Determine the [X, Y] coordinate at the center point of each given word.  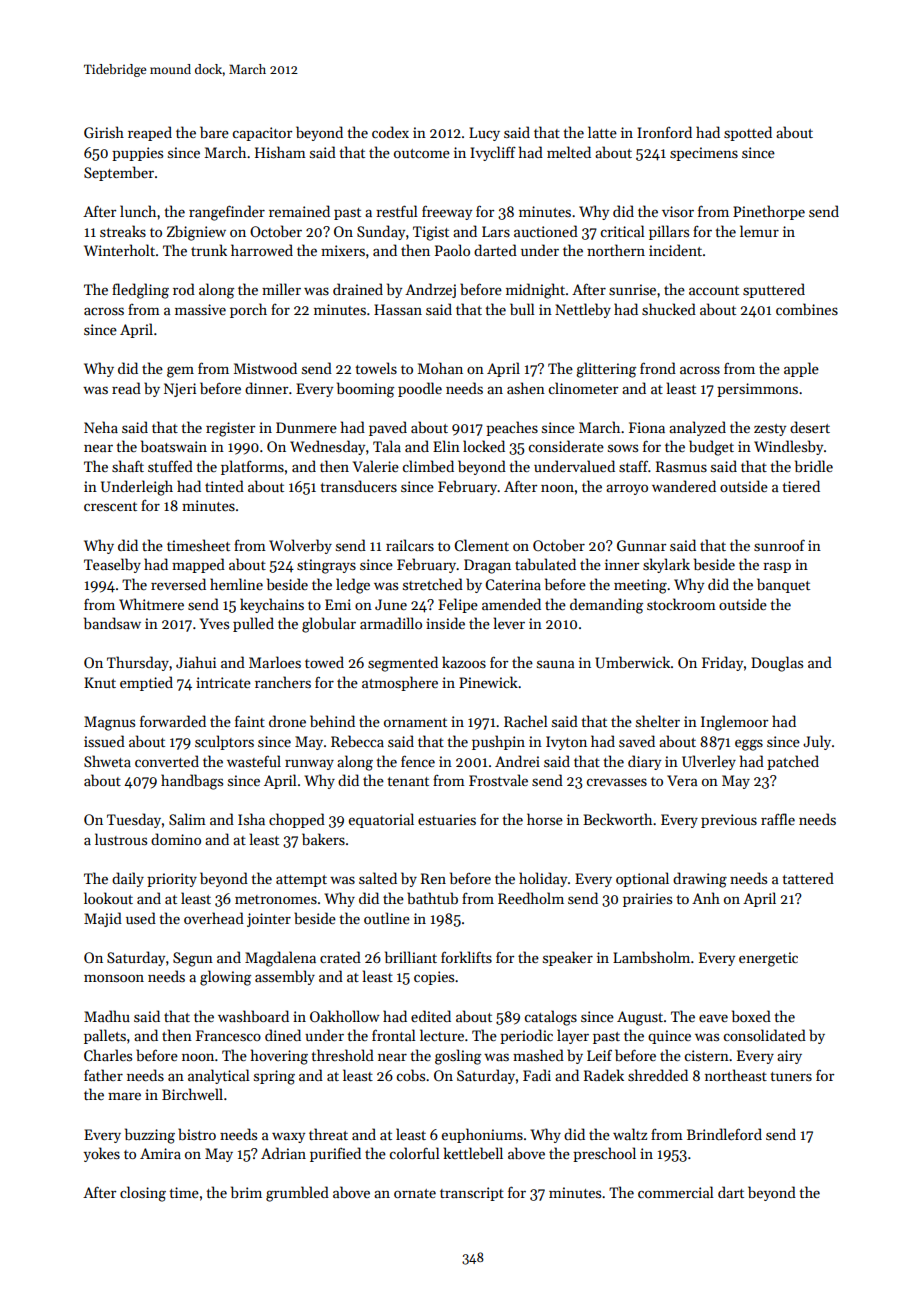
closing [143, 1194]
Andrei [517, 761]
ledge [353, 586]
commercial [676, 1192]
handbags [192, 782]
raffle [778, 819]
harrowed [262, 250]
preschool [604, 1154]
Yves [214, 623]
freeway [447, 212]
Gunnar [641, 545]
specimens [704, 154]
